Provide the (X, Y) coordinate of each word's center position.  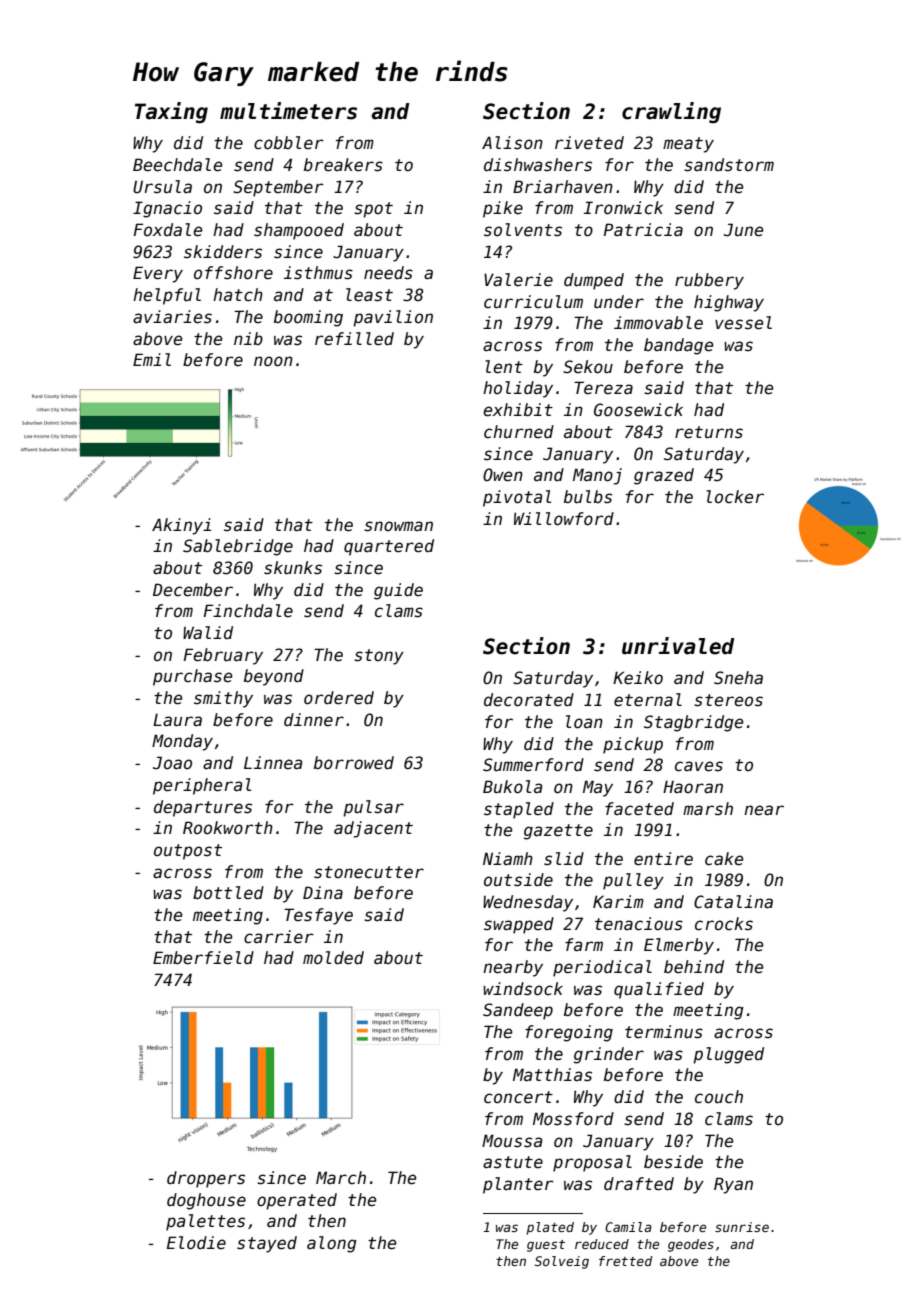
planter (518, 1185)
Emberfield (203, 958)
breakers (343, 165)
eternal (648, 699)
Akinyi (181, 526)
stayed (267, 1244)
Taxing (171, 112)
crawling (671, 112)
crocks (724, 924)
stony (379, 657)
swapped (519, 925)
